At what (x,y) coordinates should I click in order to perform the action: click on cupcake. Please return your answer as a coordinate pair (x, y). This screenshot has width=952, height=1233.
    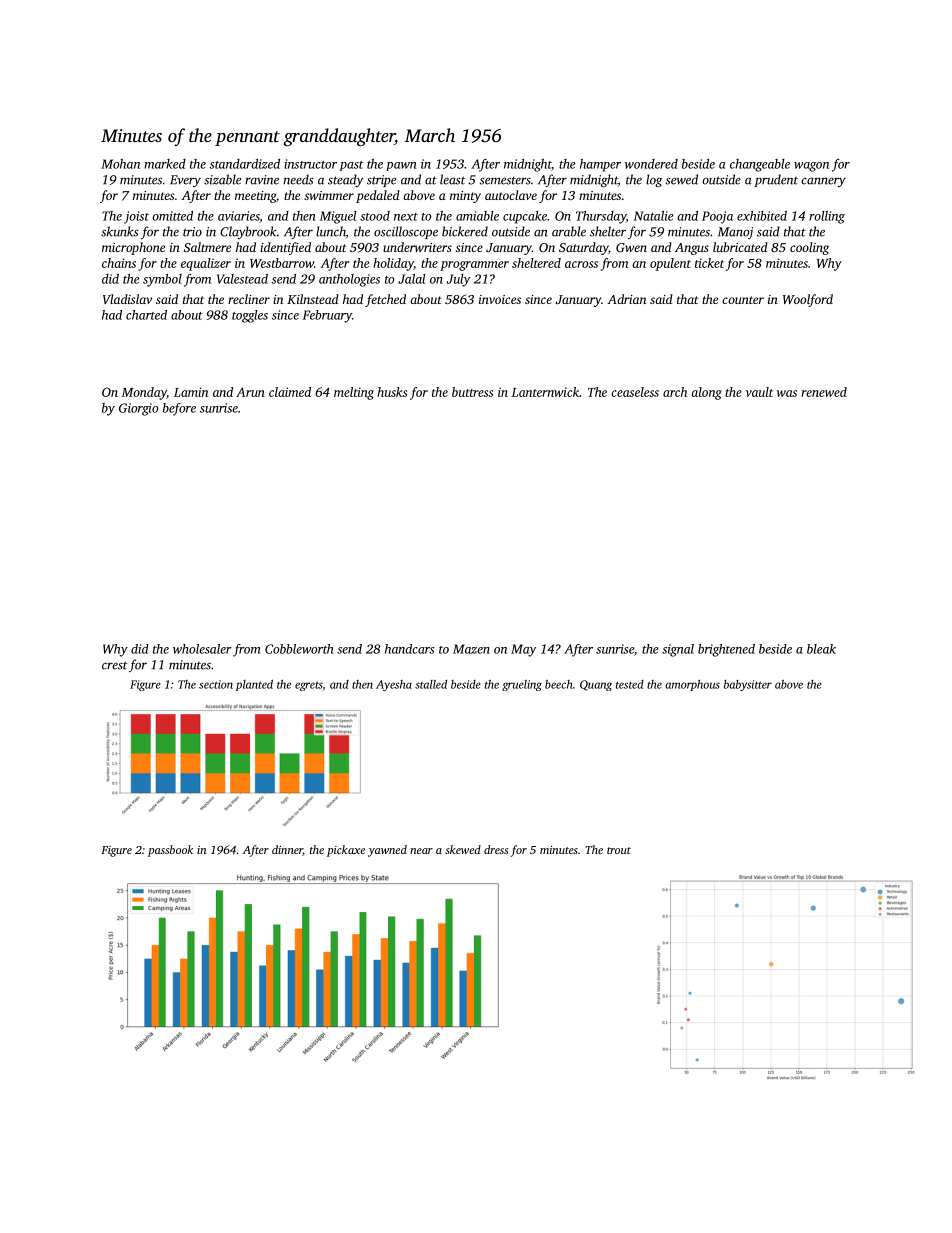
    Looking at the image, I should click on (525, 217).
